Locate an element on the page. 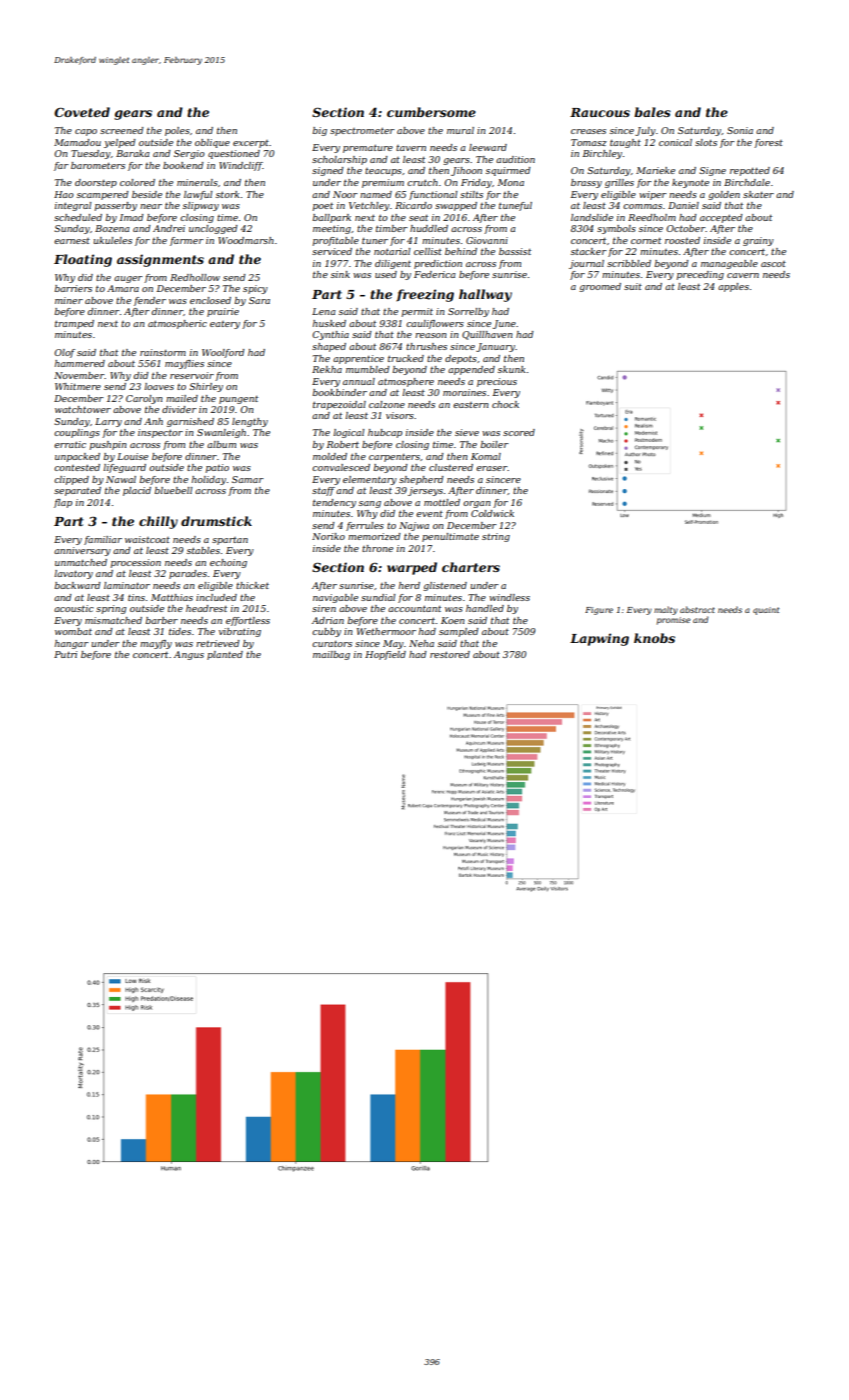 Image resolution: width=849 pixels, height=1400 pixels. reason is located at coordinates (431, 335).
